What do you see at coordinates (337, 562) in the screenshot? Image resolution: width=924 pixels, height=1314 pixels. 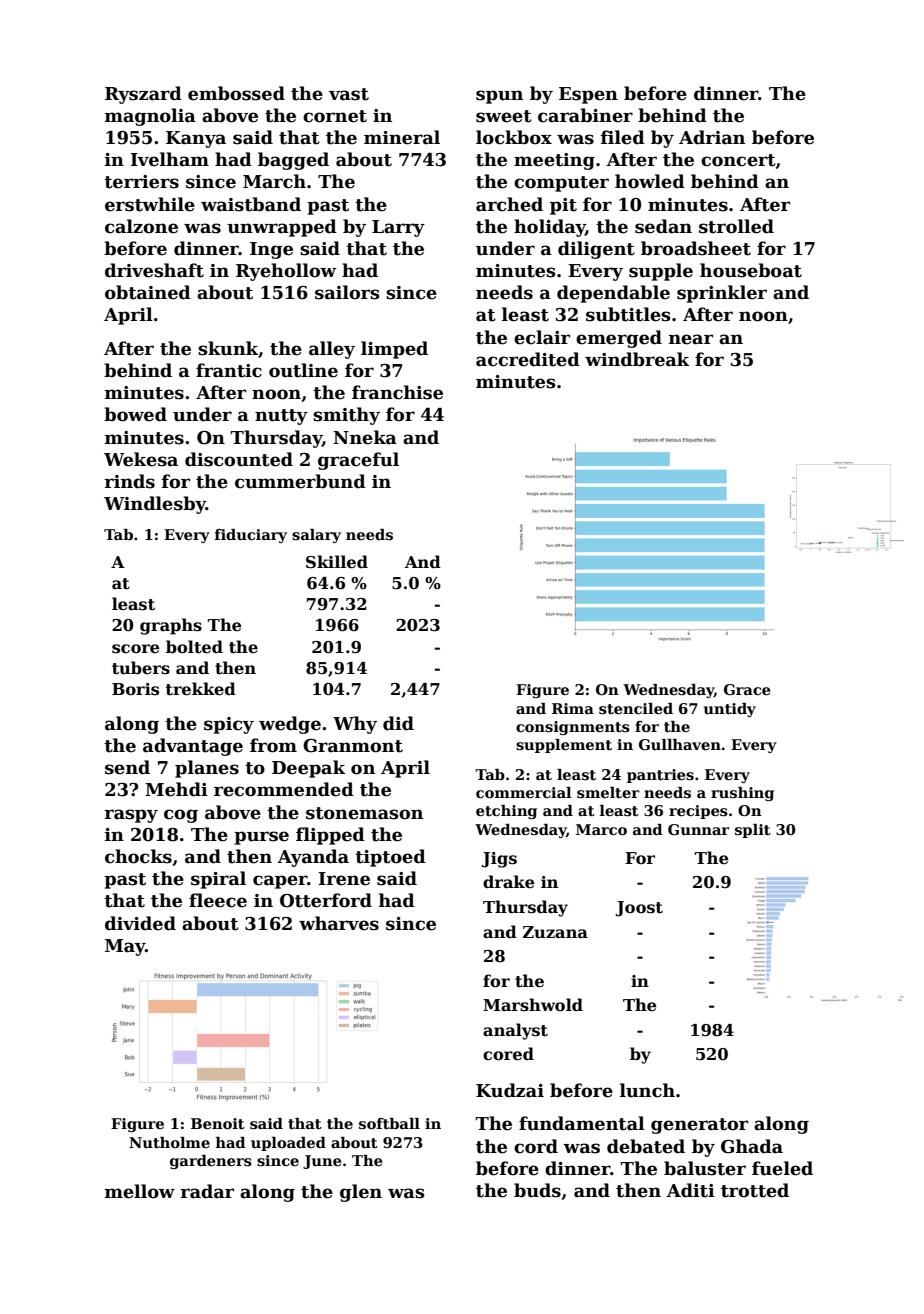 I see `Skilled` at bounding box center [337, 562].
